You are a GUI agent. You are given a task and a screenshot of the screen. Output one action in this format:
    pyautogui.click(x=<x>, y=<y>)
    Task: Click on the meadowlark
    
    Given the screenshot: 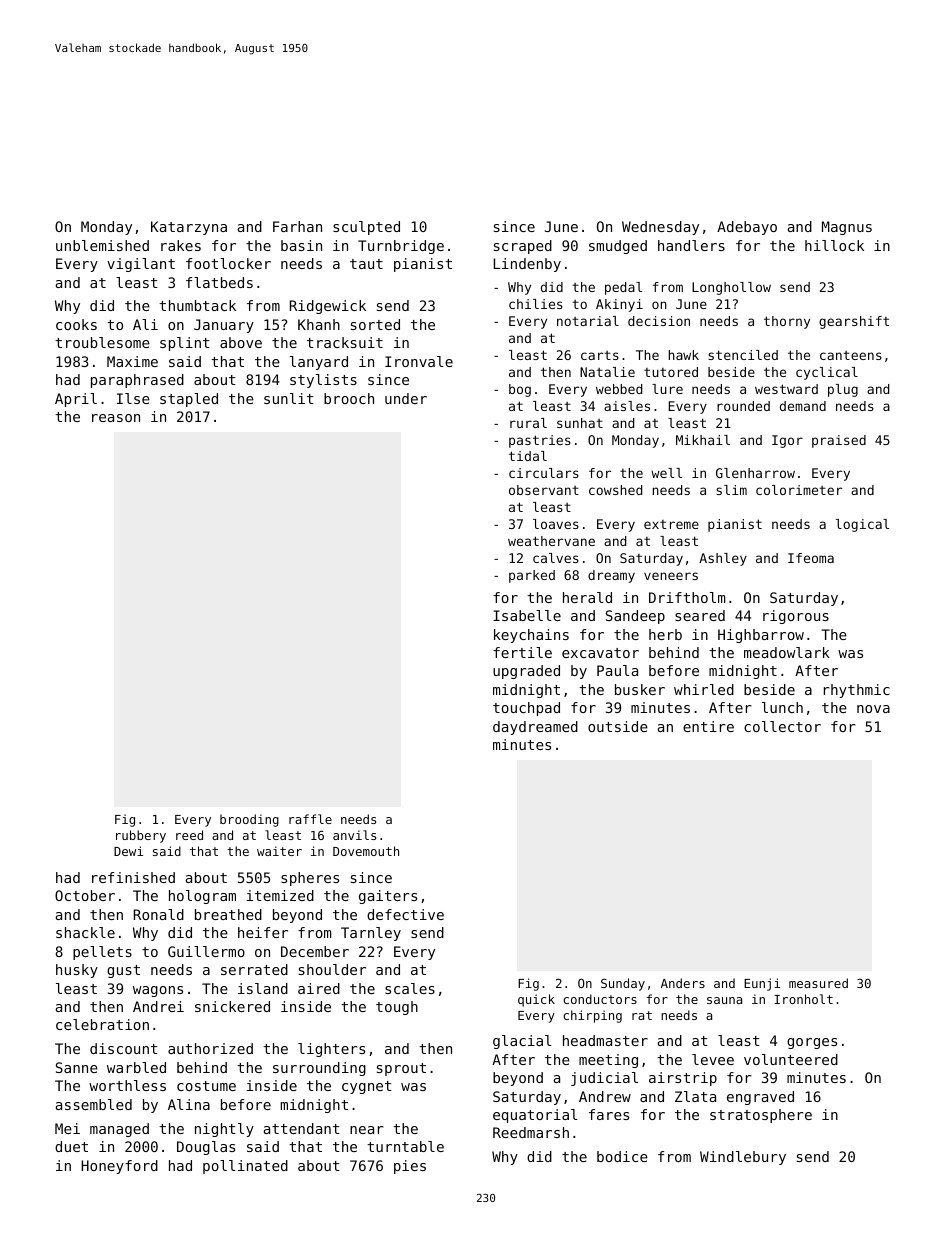 What is the action you would take?
    pyautogui.click(x=787, y=652)
